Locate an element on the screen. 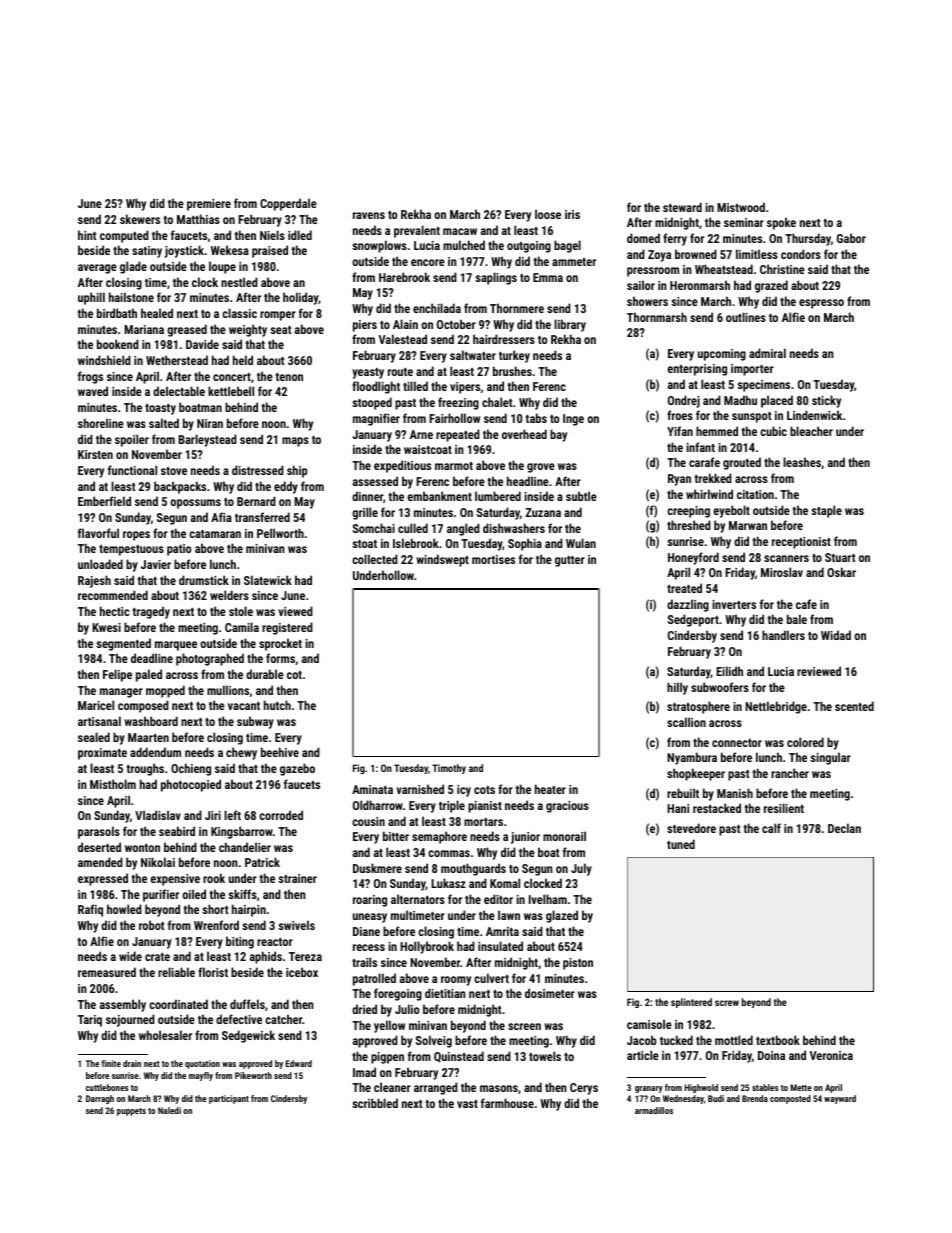 This screenshot has width=952, height=1233. stove is located at coordinates (174, 471).
